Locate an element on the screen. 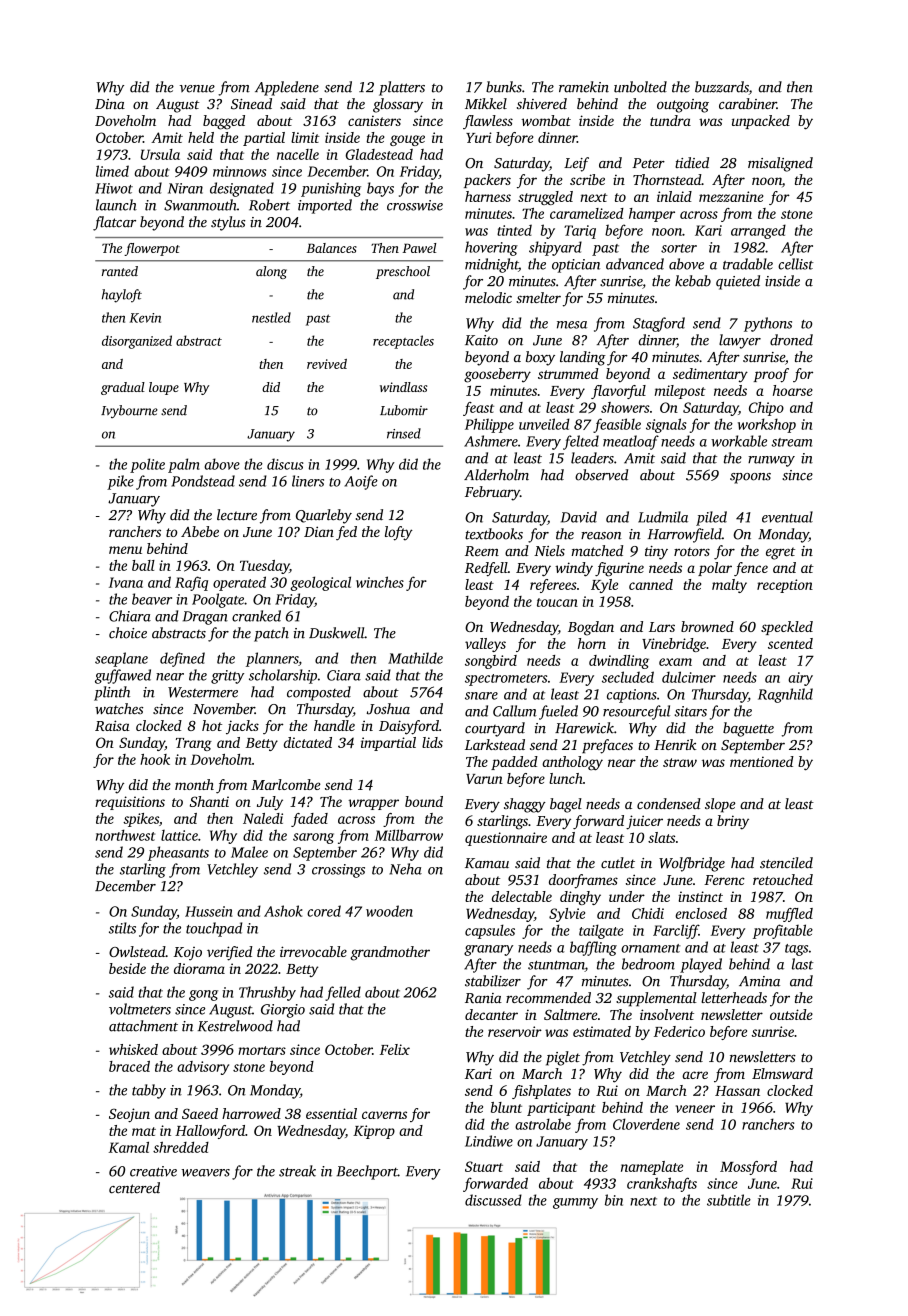  sorter is located at coordinates (679, 248).
